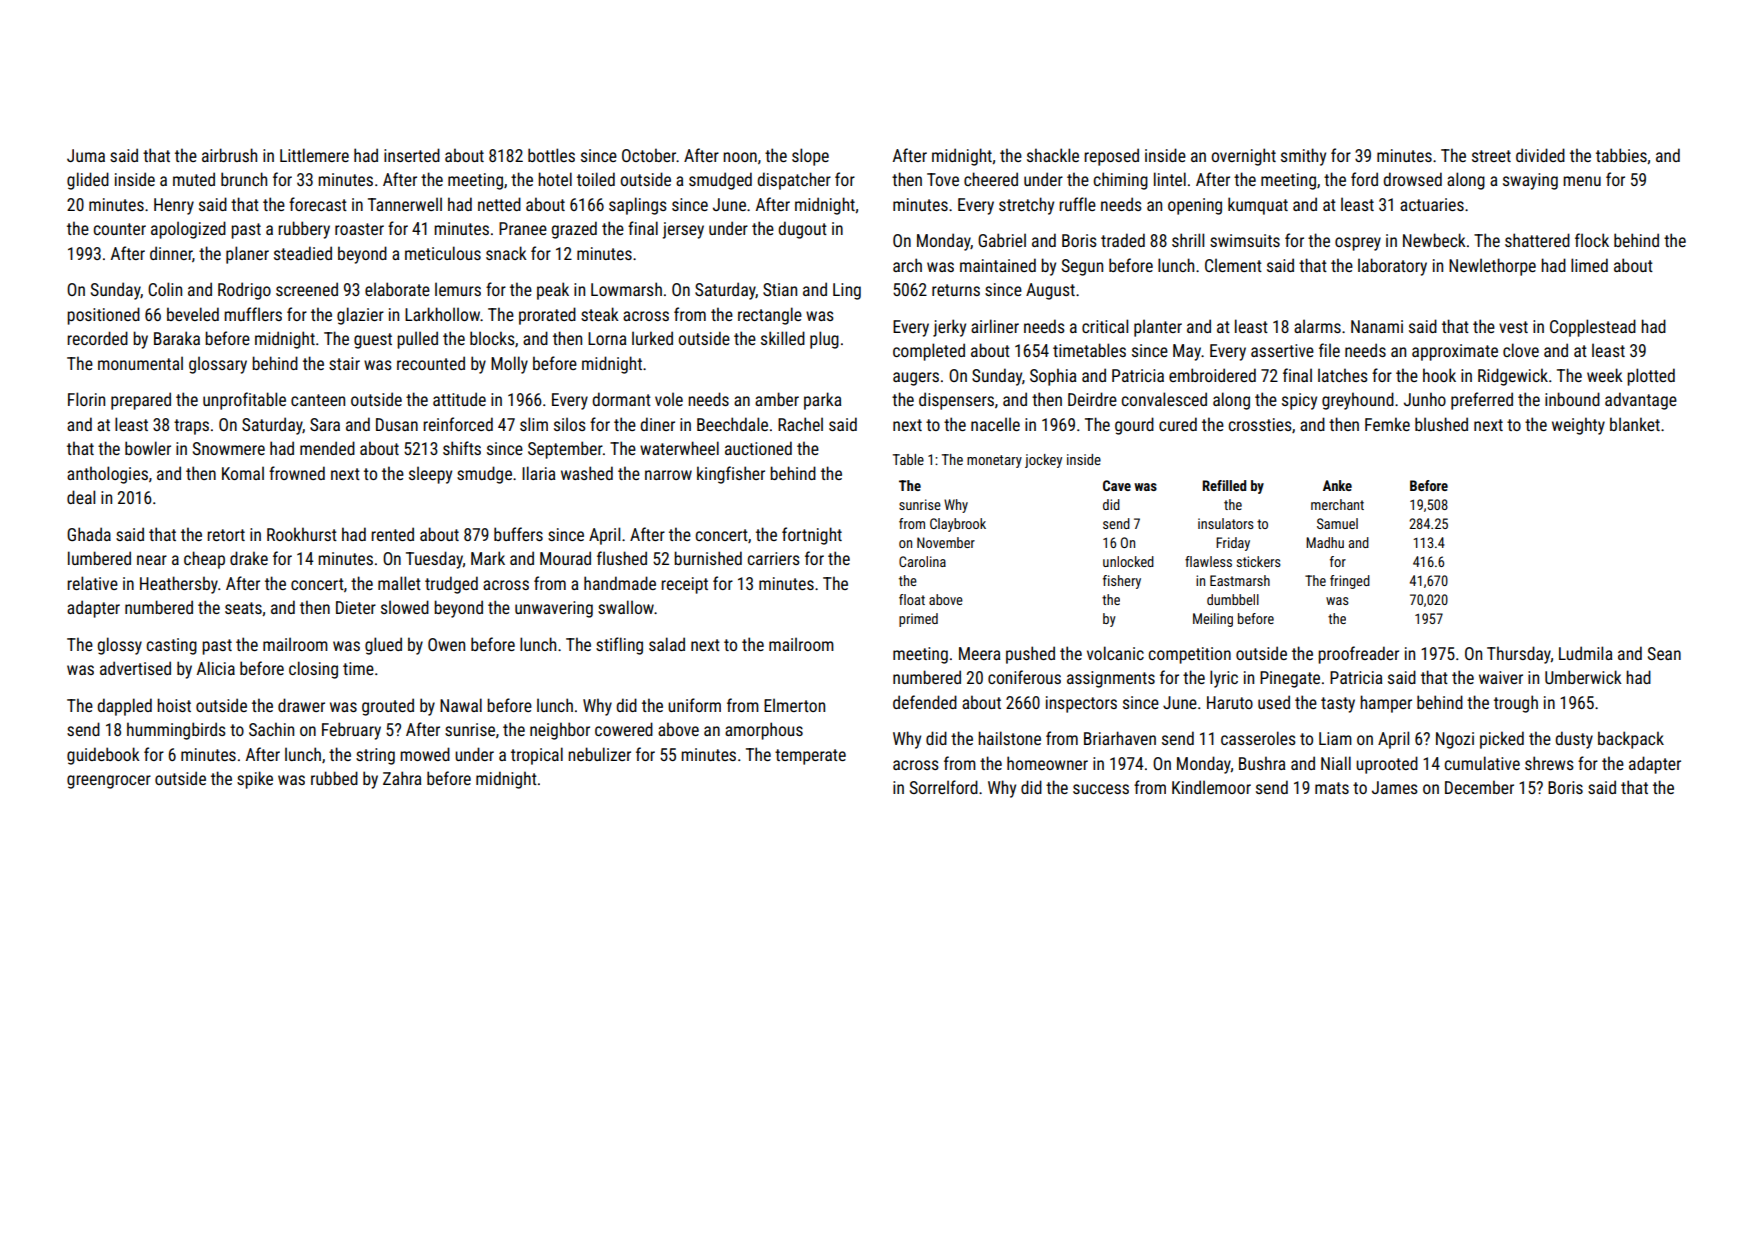 This screenshot has width=1755, height=1241. What do you see at coordinates (802, 230) in the screenshot?
I see `dugout` at bounding box center [802, 230].
